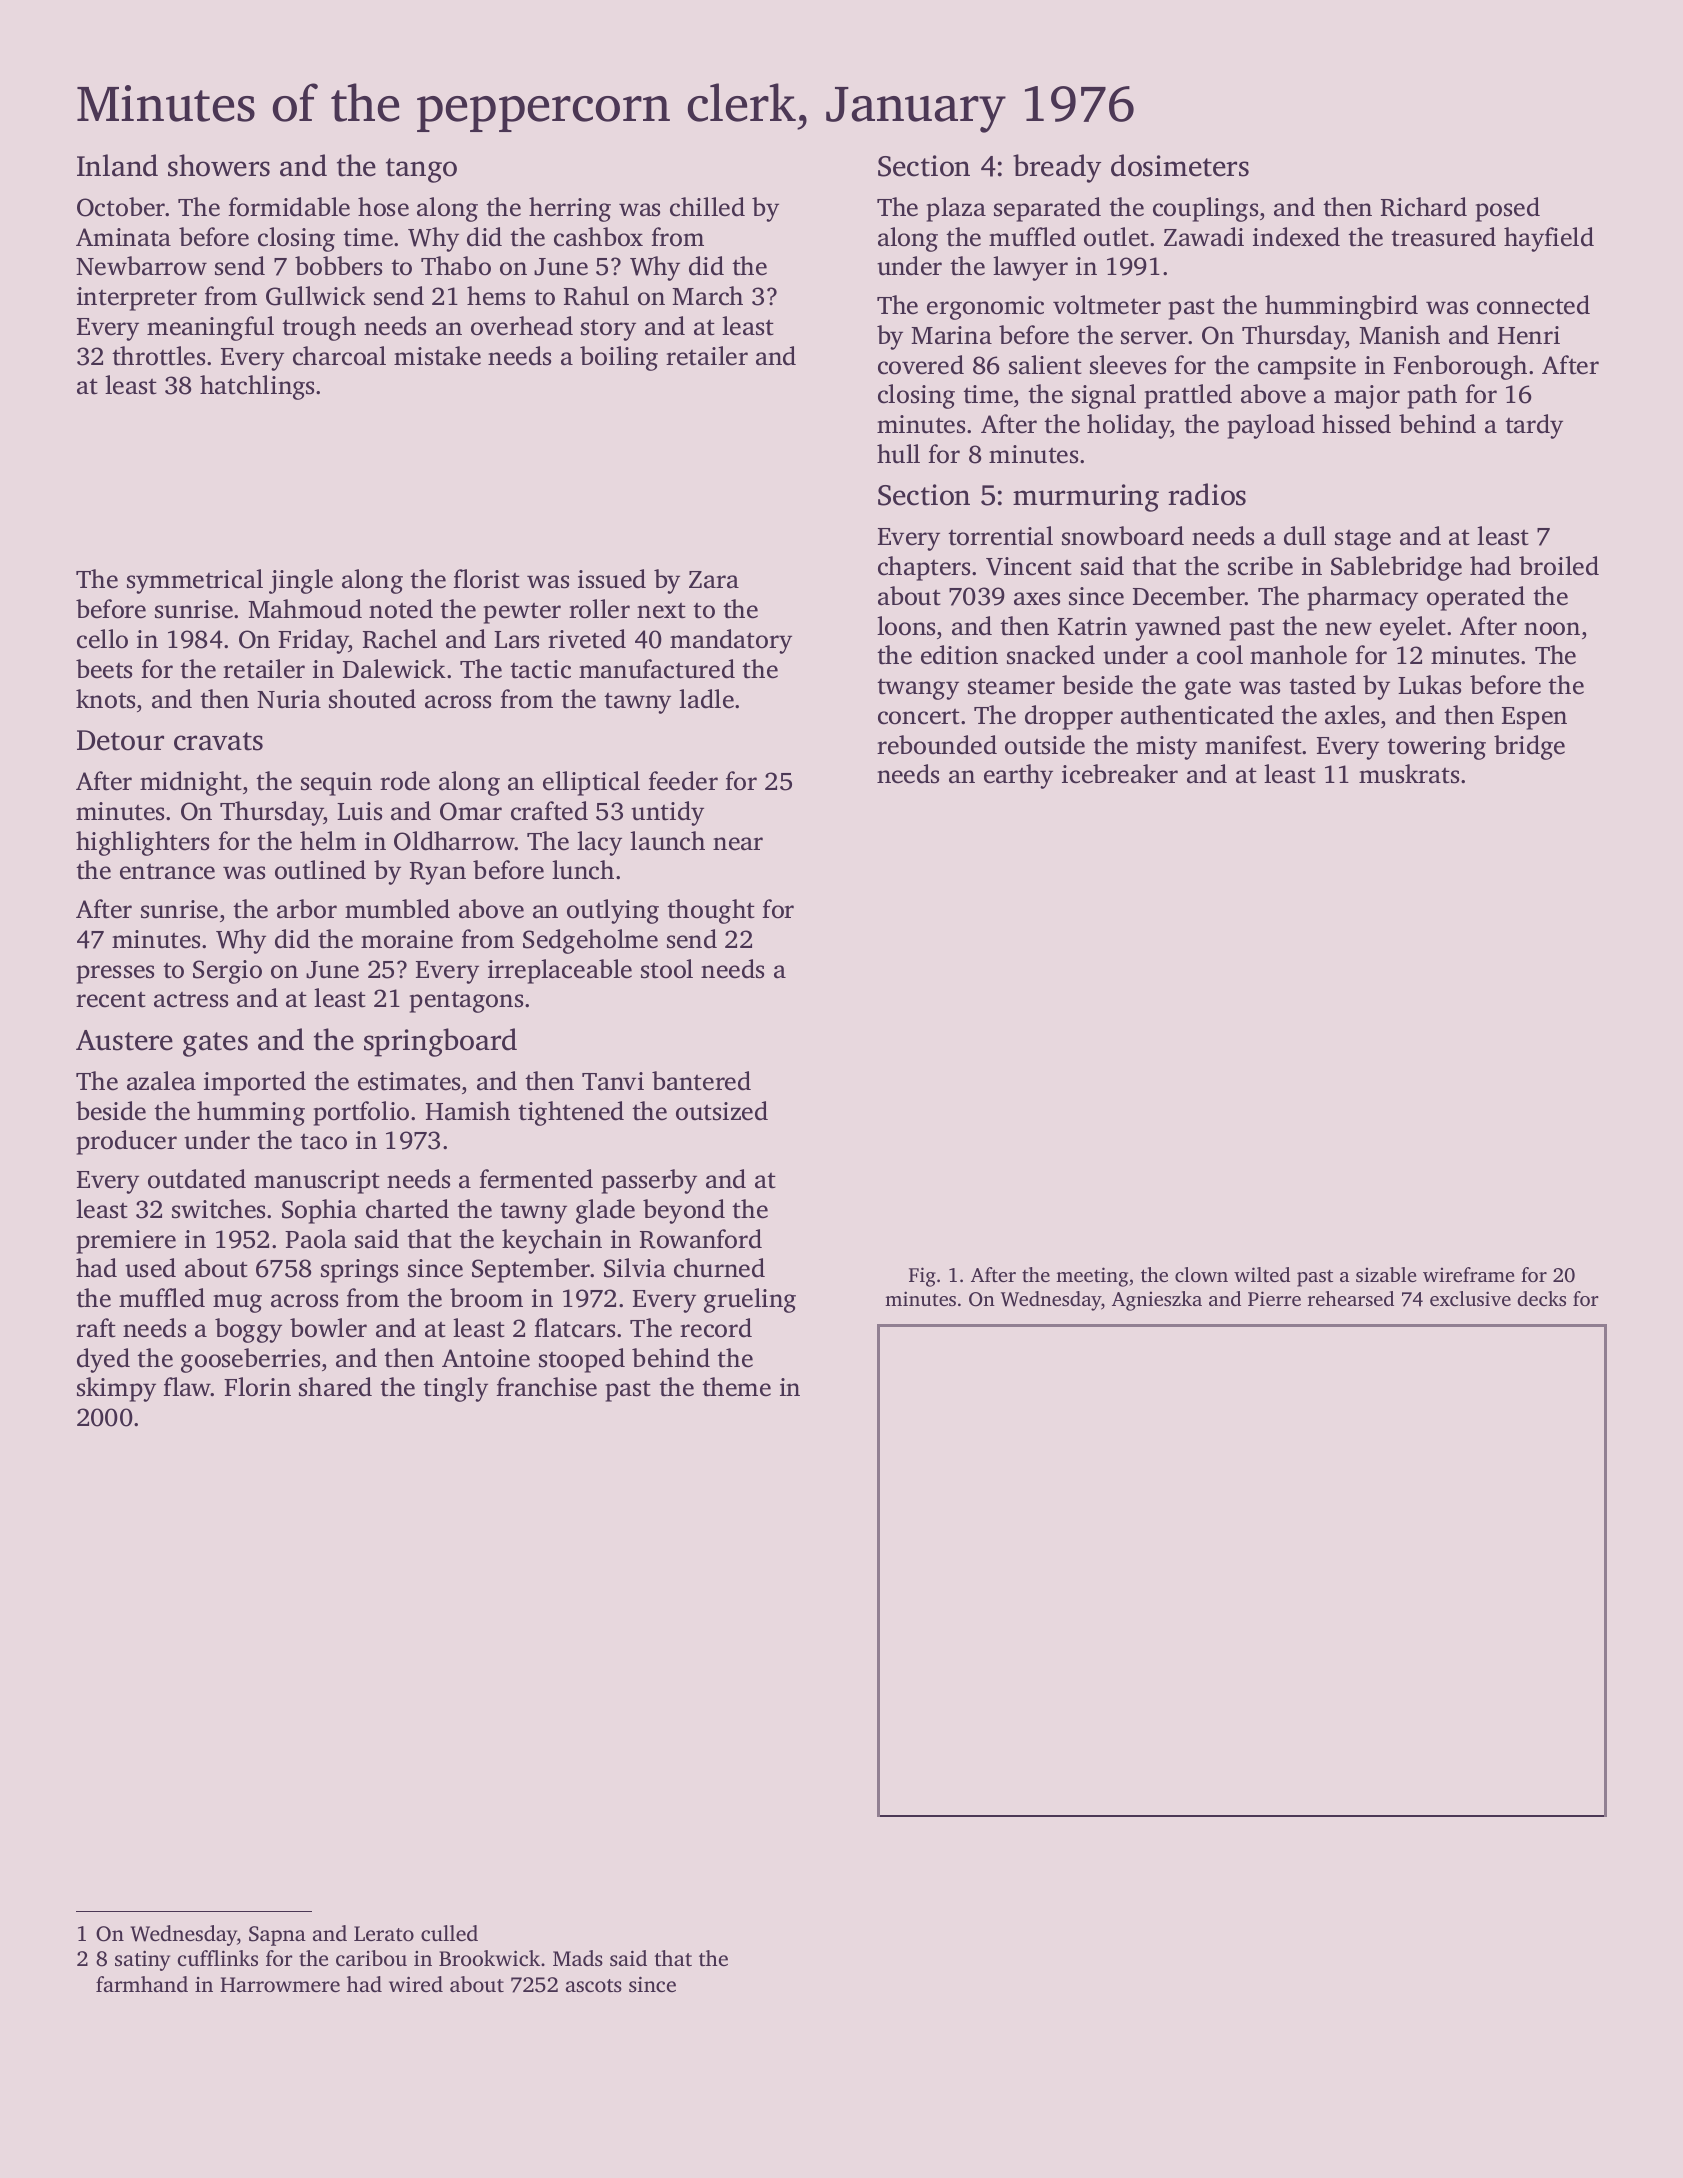 The image size is (1683, 2178). Describe the element at coordinates (142, 843) in the screenshot. I see `highlighters` at that location.
